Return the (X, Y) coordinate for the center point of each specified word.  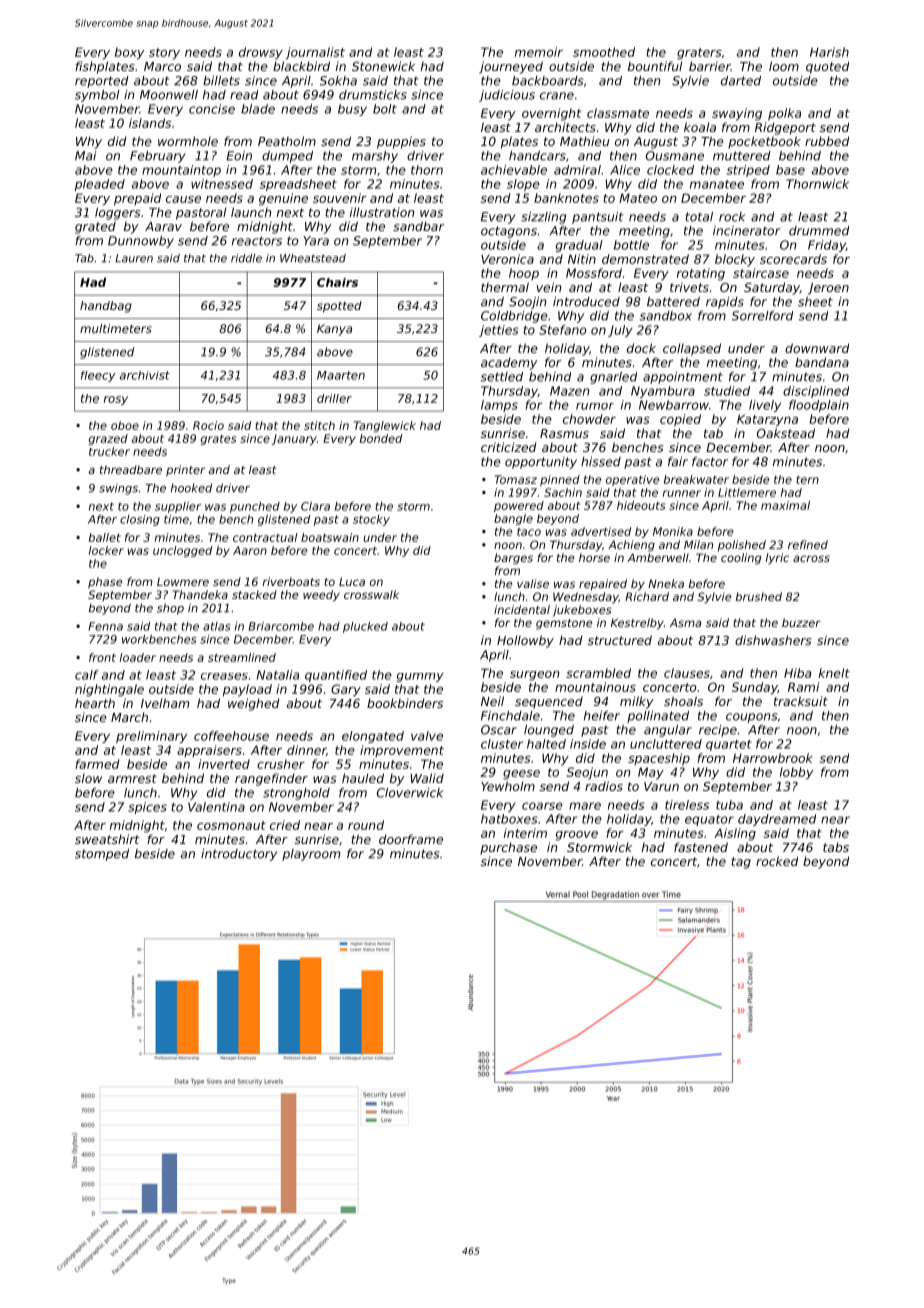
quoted (827, 67)
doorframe (411, 839)
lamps (499, 406)
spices (147, 808)
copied (680, 420)
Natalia (278, 675)
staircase (761, 273)
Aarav (163, 226)
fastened (701, 847)
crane (557, 96)
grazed (108, 439)
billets (221, 81)
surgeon (534, 676)
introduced (586, 302)
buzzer (801, 622)
